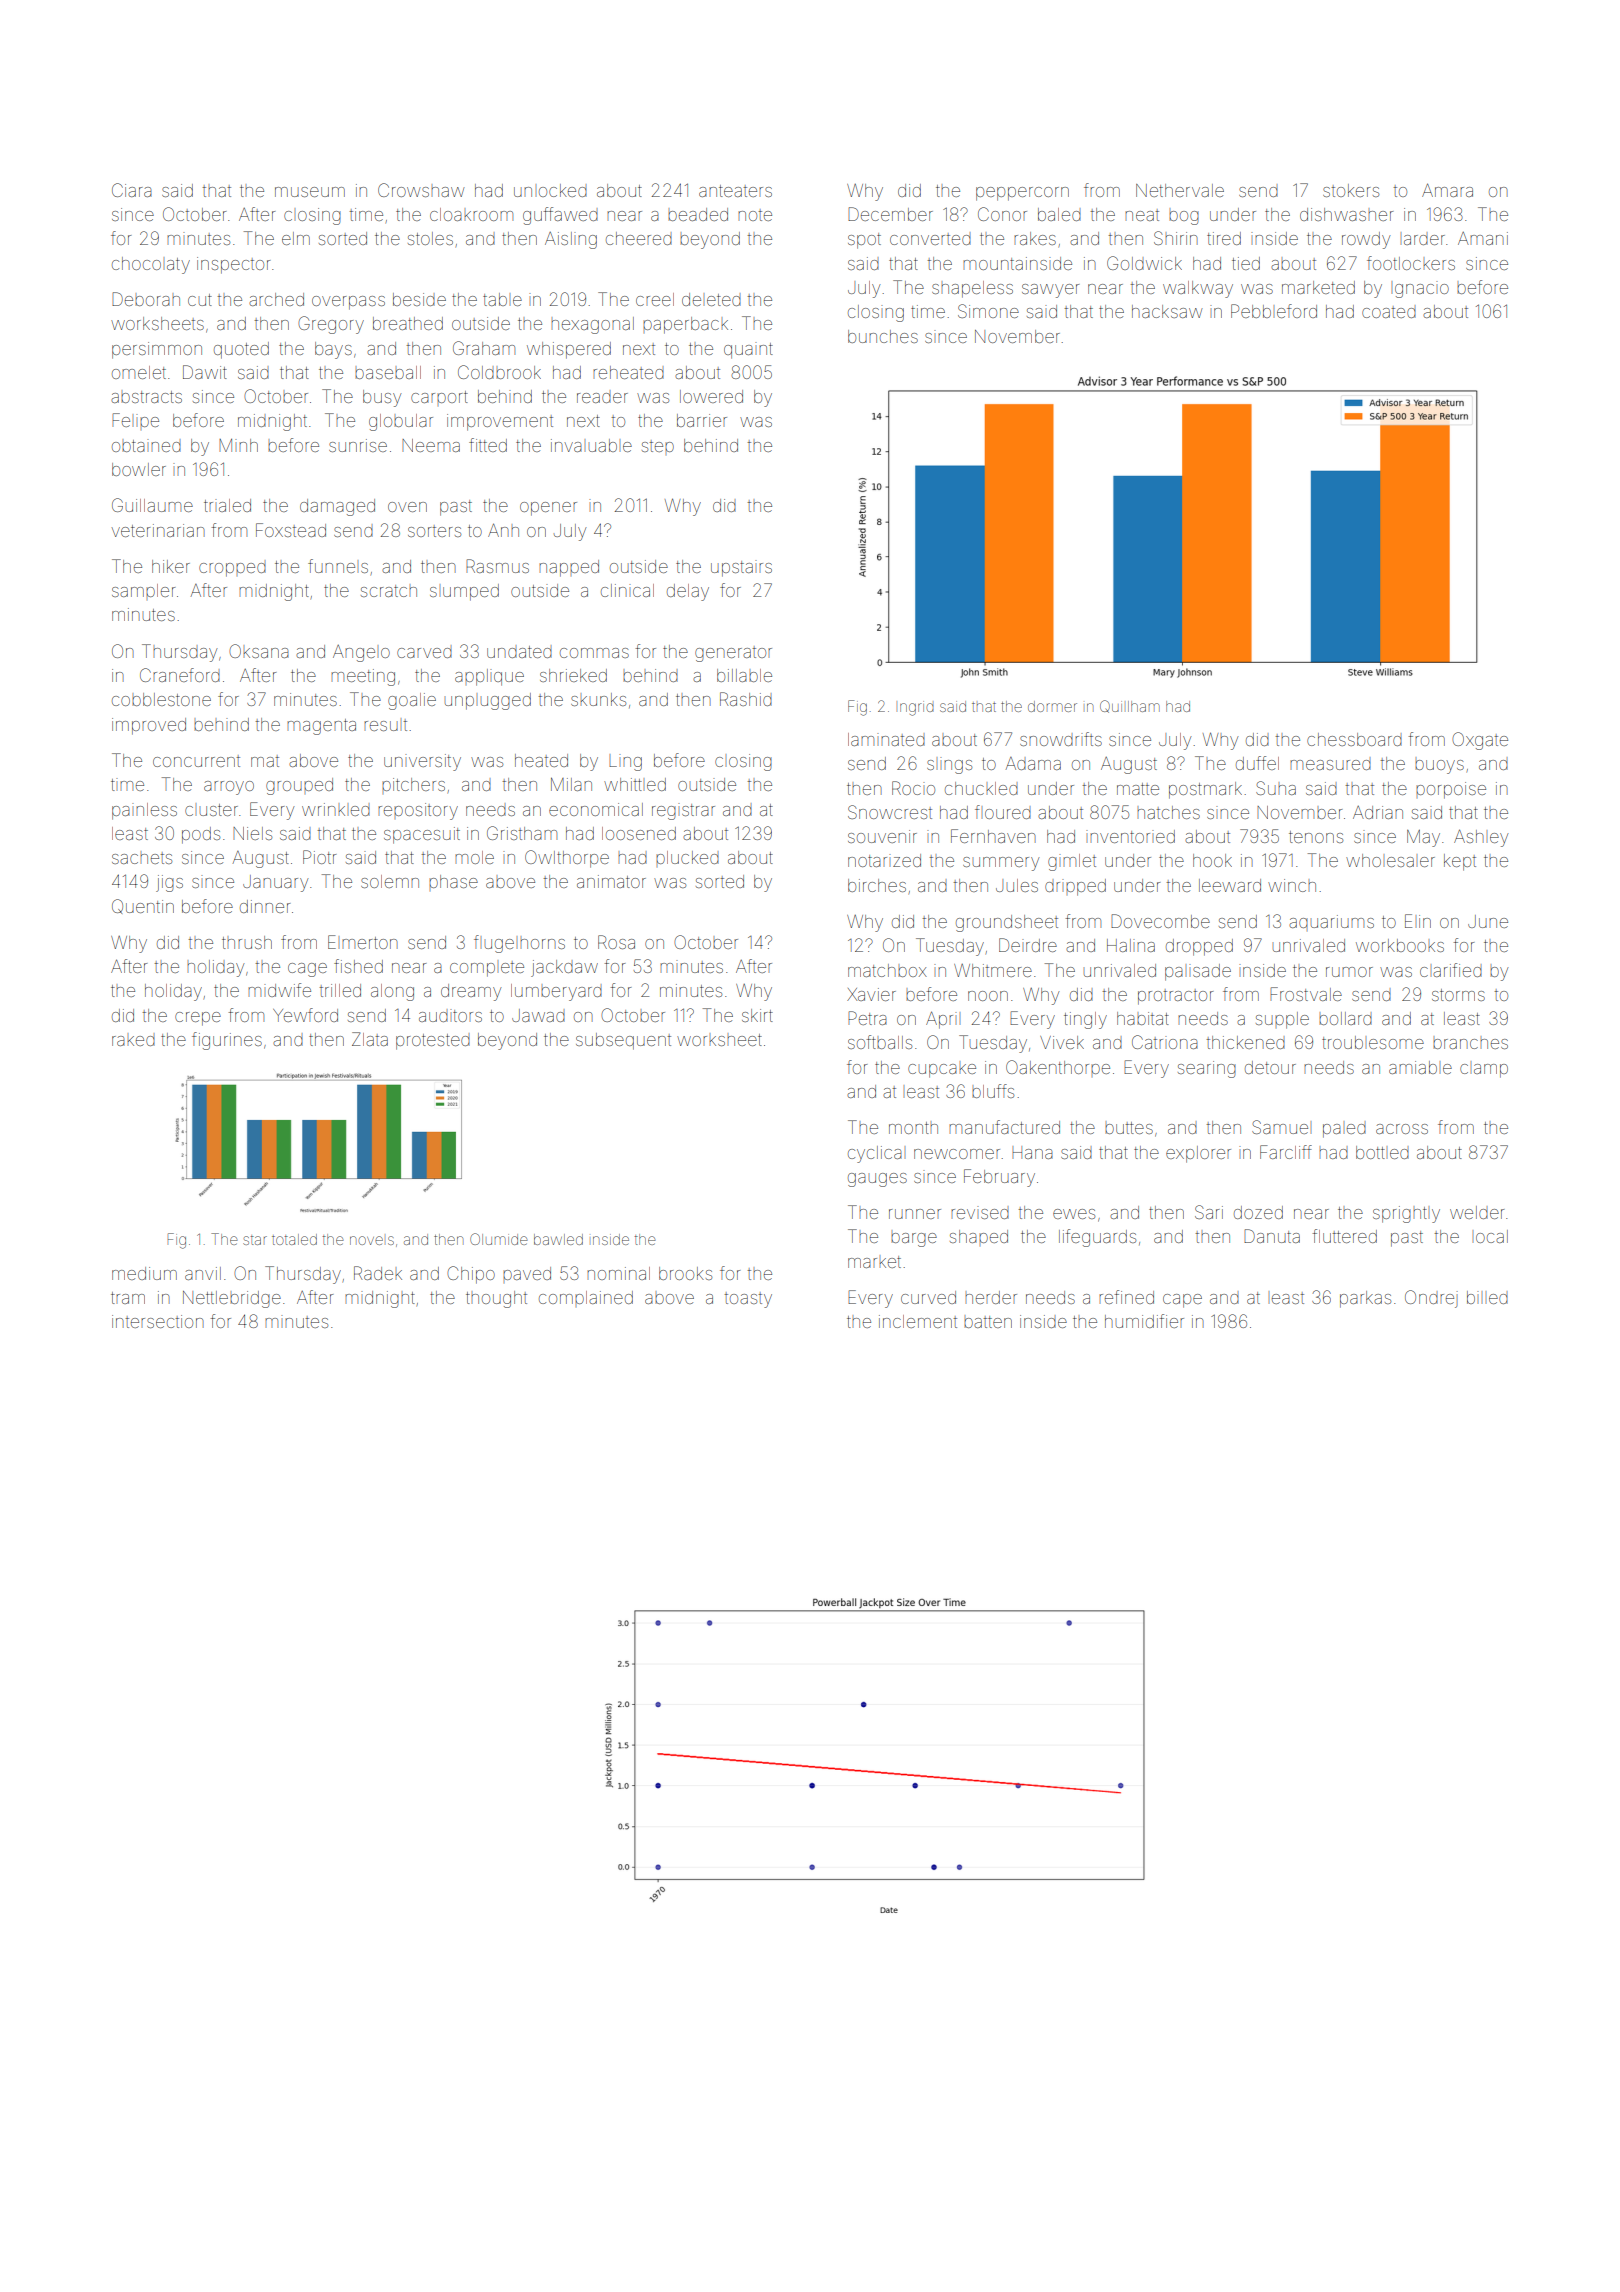 The width and height of the screenshot is (1620, 2292). Describe the element at coordinates (358, 445) in the screenshot. I see `sunrise` at that location.
